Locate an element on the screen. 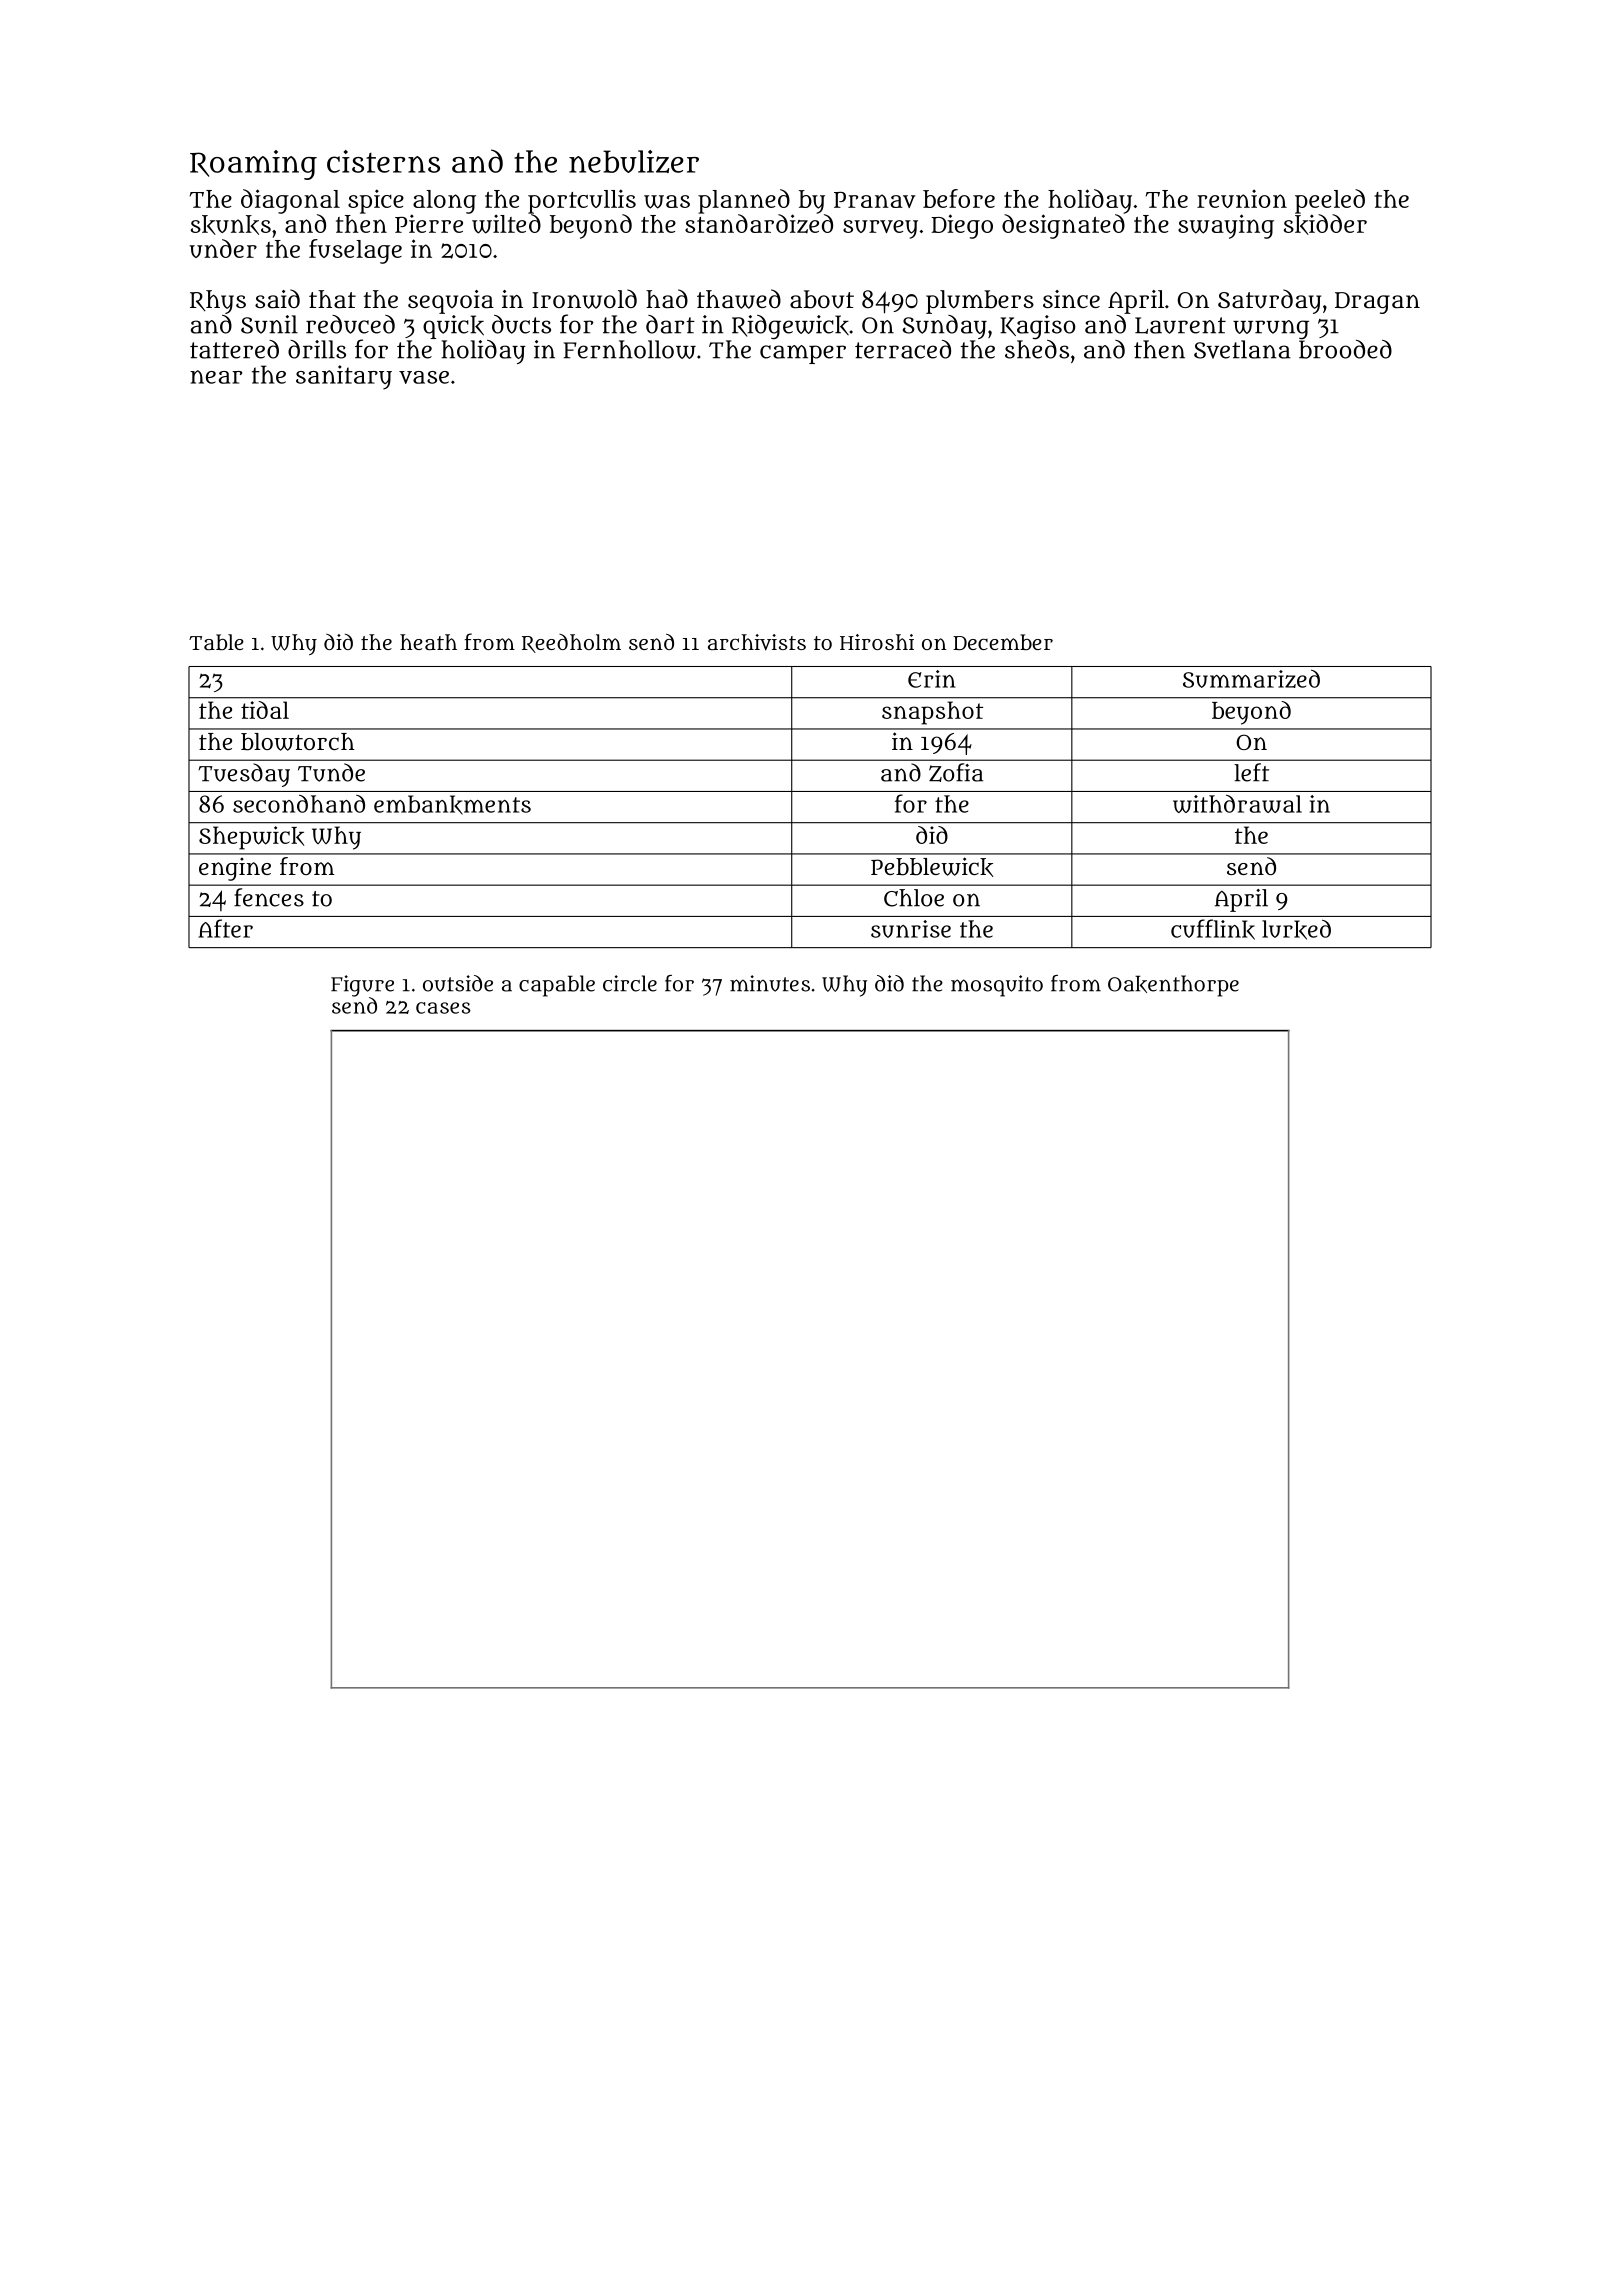  skidder is located at coordinates (1325, 224).
